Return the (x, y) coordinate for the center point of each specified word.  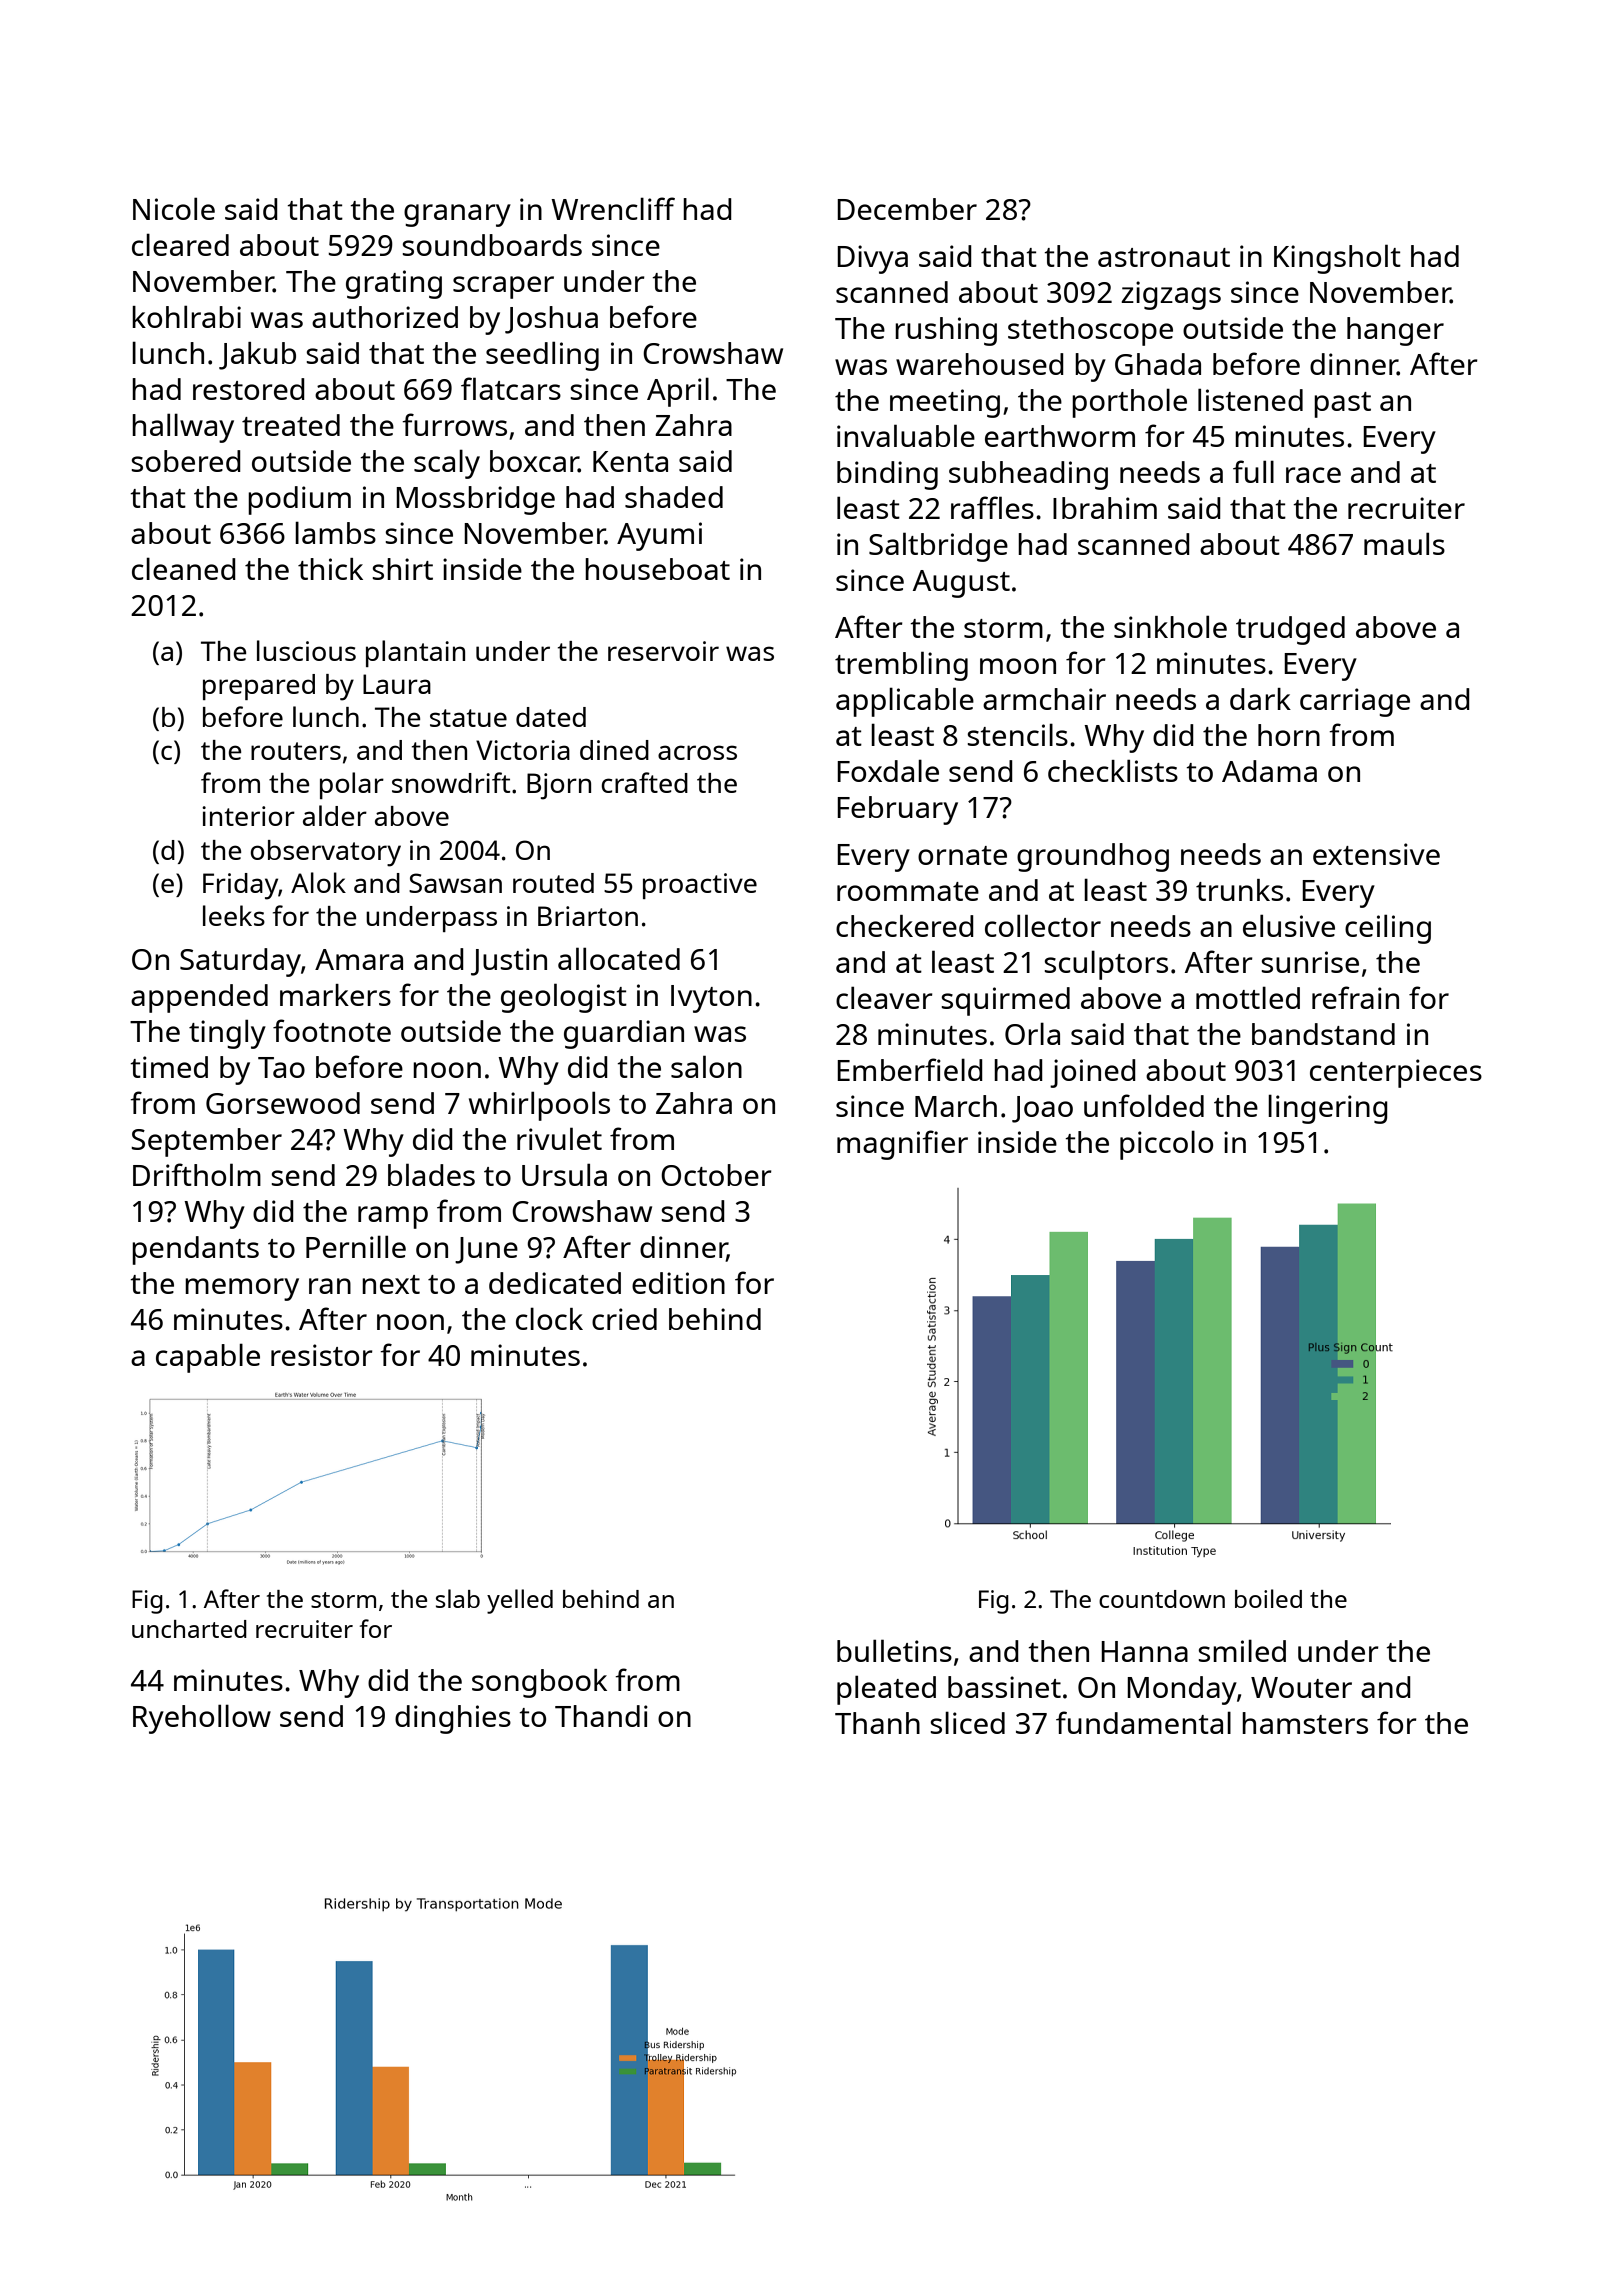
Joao (1042, 1109)
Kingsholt (1337, 259)
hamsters (1305, 1723)
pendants (195, 1250)
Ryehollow (202, 1719)
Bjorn (559, 786)
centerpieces (1396, 1073)
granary (457, 215)
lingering (1328, 1109)
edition (678, 1283)
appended (199, 998)
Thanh (877, 1723)
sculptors (1106, 965)
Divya (872, 259)
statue (468, 718)
